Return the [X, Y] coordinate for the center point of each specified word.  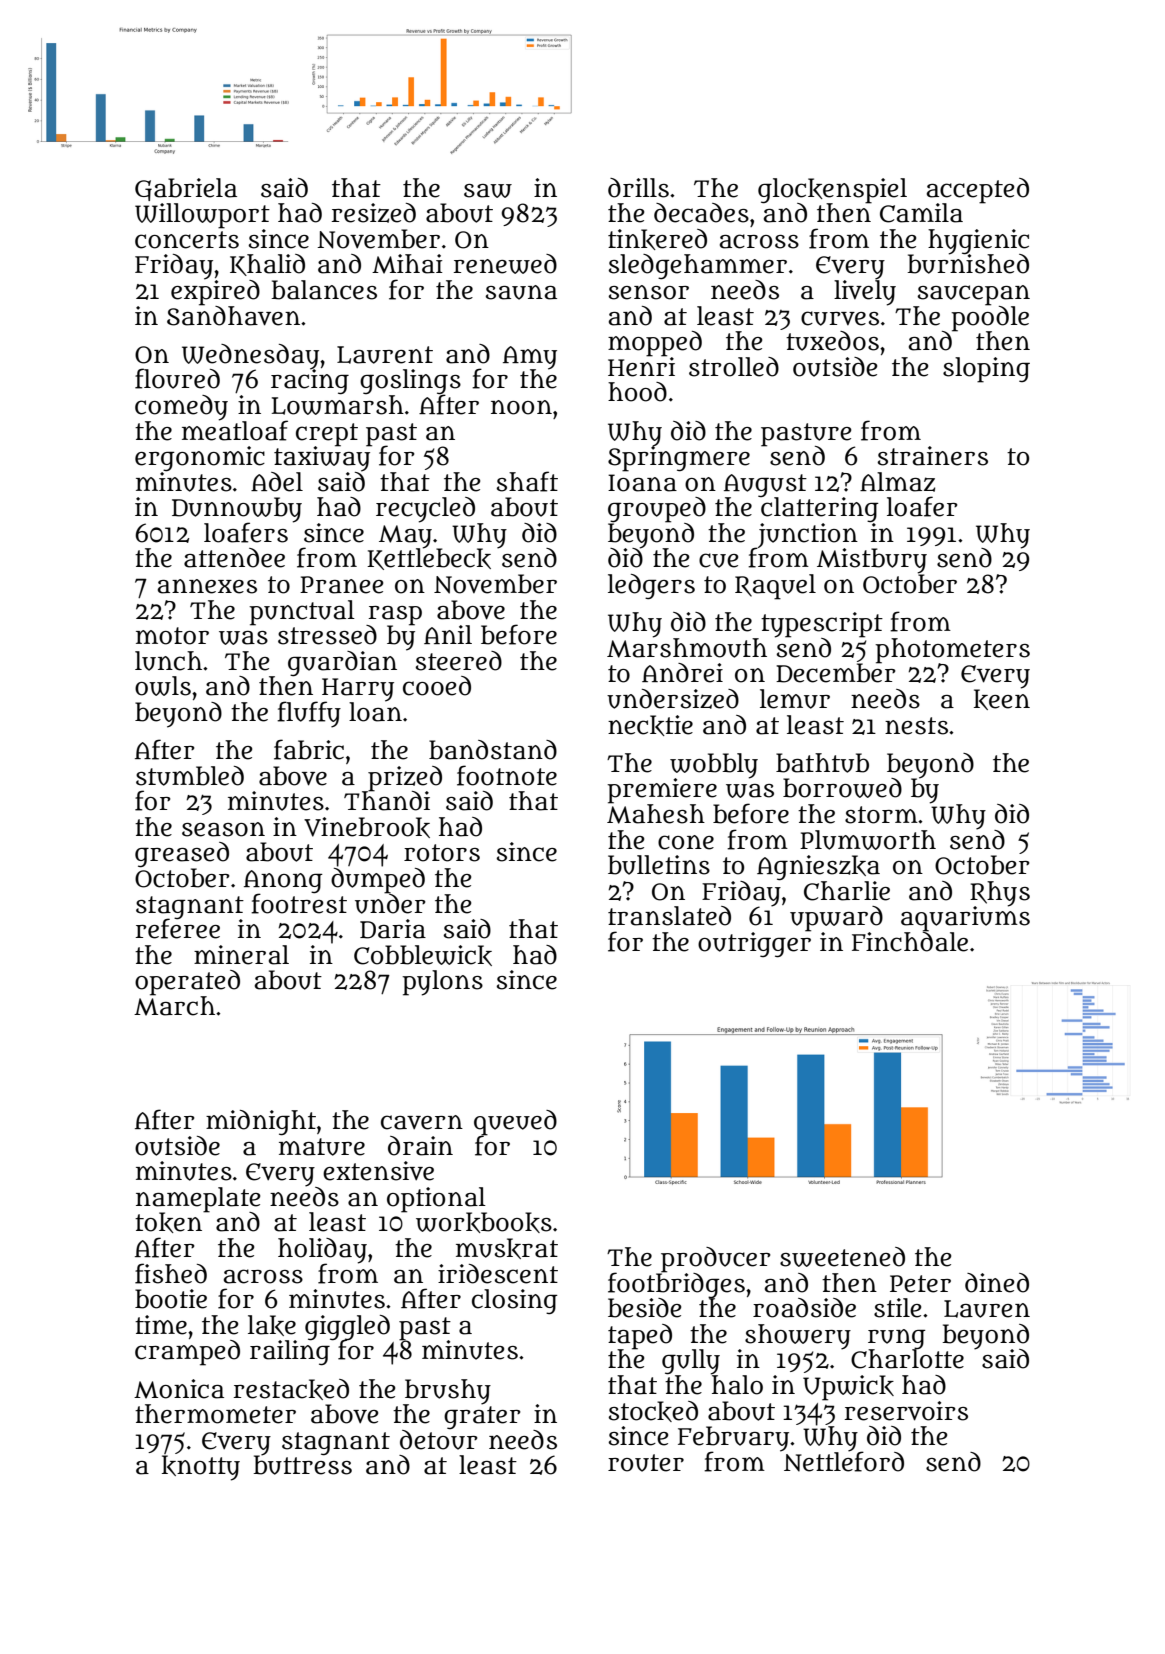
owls [163, 686]
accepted [978, 190]
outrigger [754, 944]
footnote [507, 775]
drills [638, 188]
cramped [187, 1353]
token [170, 1222]
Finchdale [910, 941]
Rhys [1000, 893]
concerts [187, 240]
